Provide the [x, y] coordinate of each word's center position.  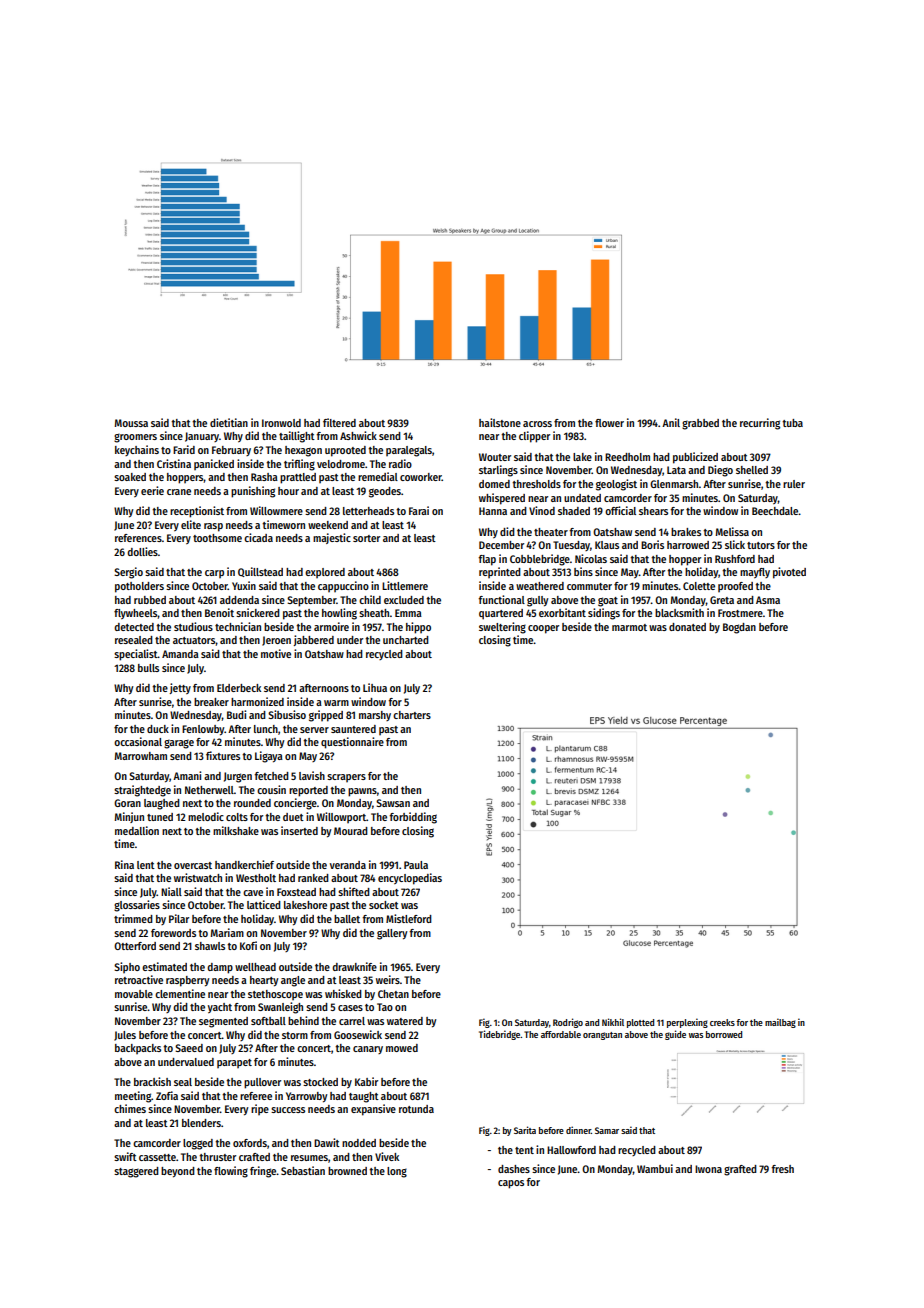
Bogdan [739, 628]
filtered [339, 422]
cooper [543, 629]
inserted [299, 830]
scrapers [346, 778]
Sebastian [303, 1170]
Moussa [131, 423]
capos [511, 1184]
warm [336, 703]
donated [687, 627]
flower [609, 423]
